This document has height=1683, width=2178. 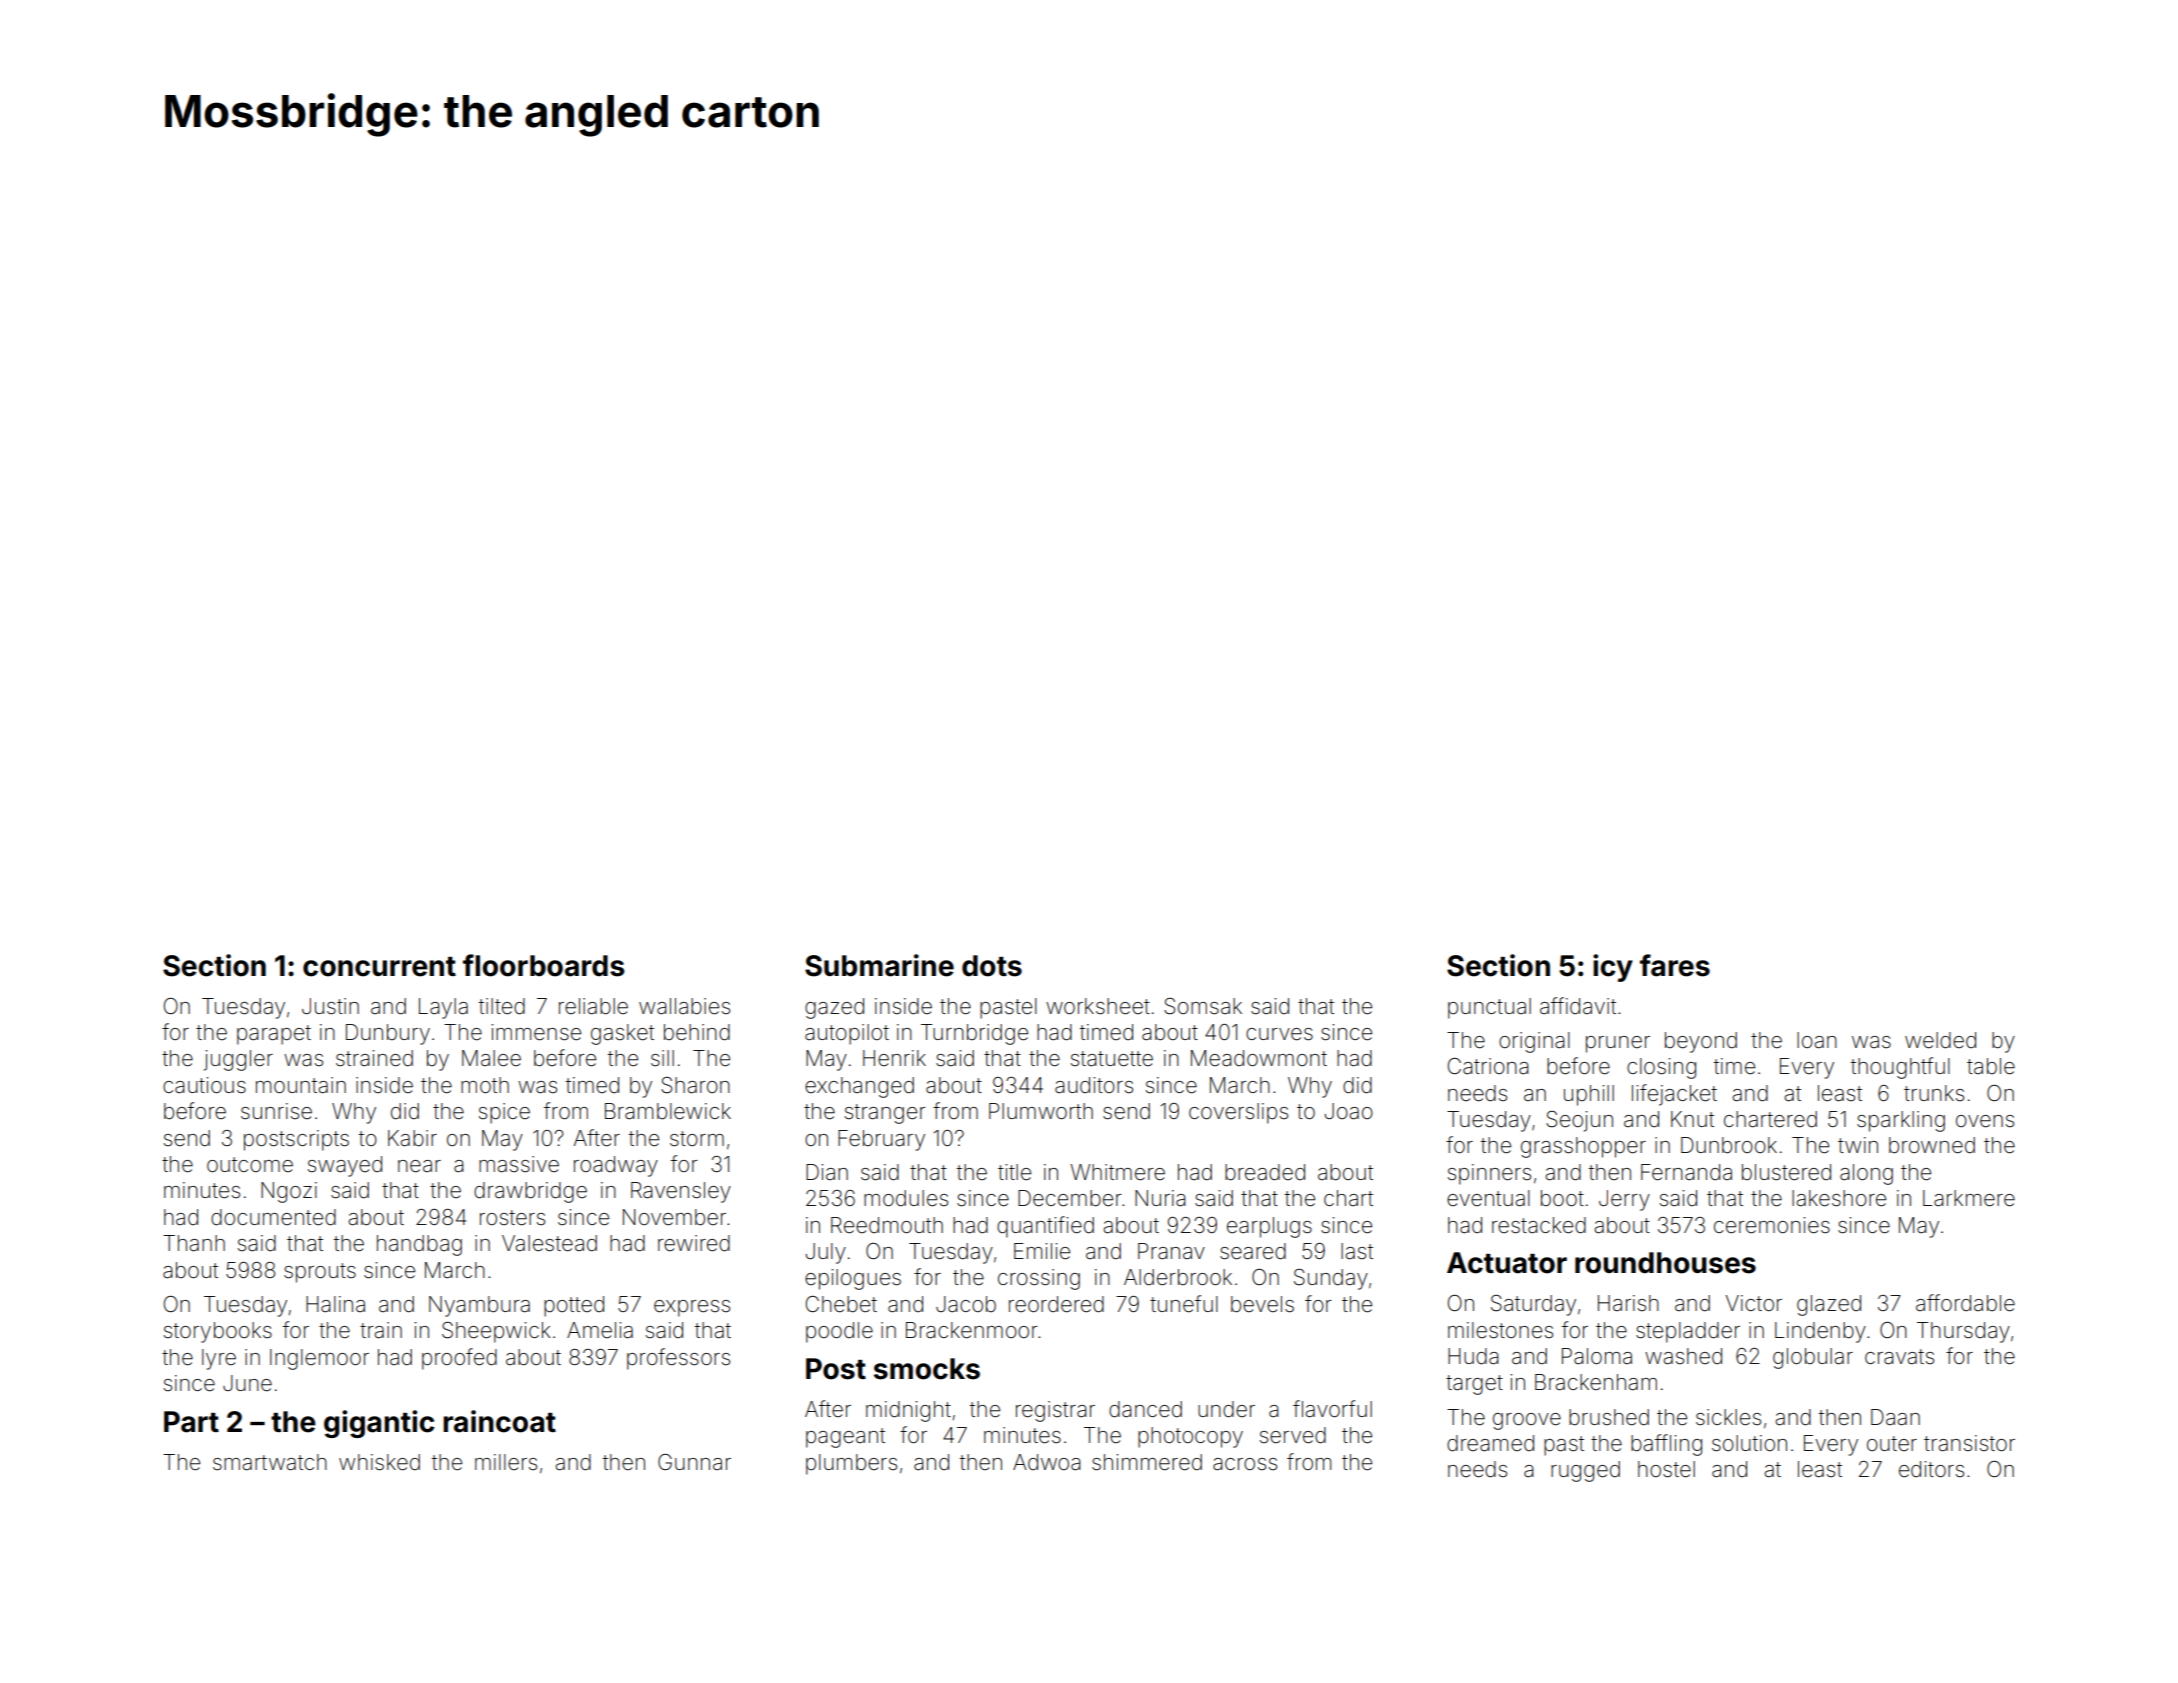 What do you see at coordinates (853, 1279) in the document?
I see `epilogues` at bounding box center [853, 1279].
